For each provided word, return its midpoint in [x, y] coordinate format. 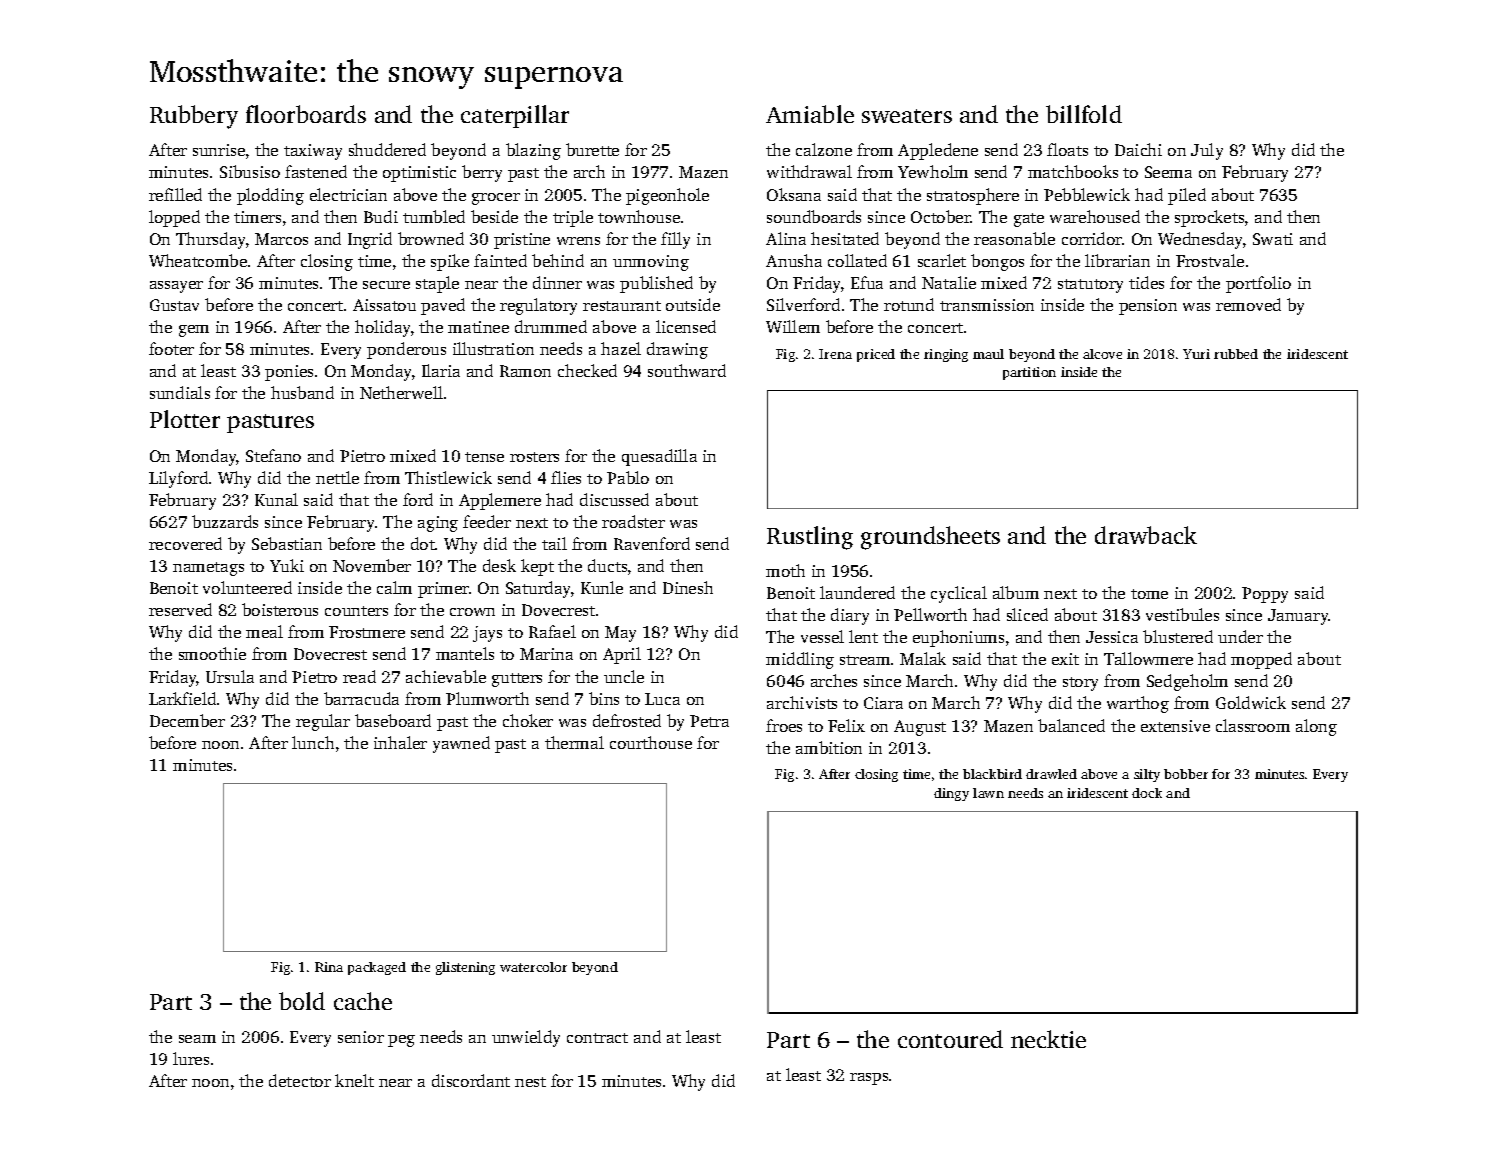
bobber [1186, 774]
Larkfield [182, 698]
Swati [1273, 239]
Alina [786, 238]
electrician [348, 194]
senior [361, 1037]
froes [784, 725]
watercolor [533, 967]
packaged [377, 968]
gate [1029, 220]
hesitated [845, 238]
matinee [478, 327]
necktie [1048, 1039]
